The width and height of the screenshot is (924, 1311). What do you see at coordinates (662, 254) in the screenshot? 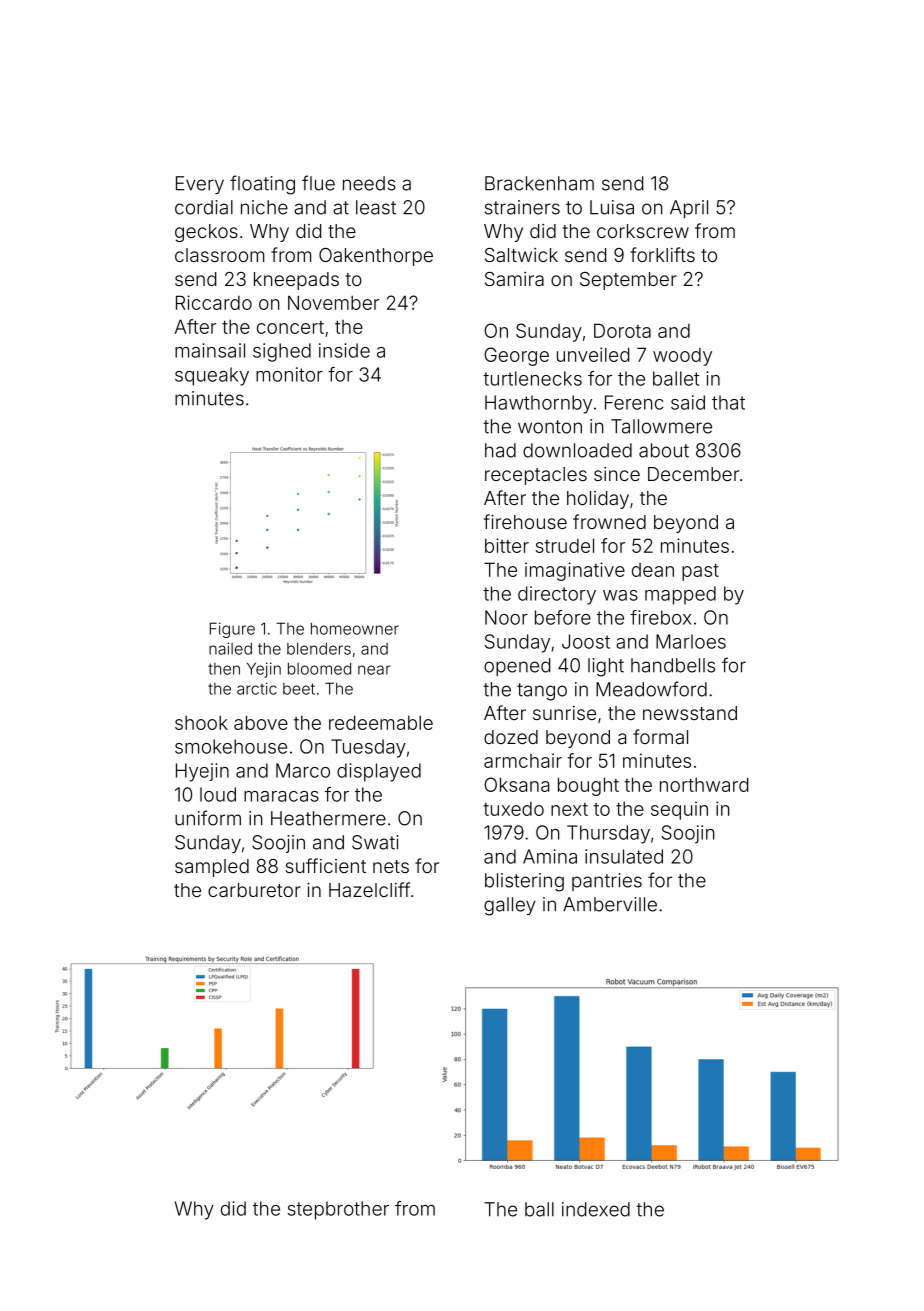
I see `forklifts` at bounding box center [662, 254].
